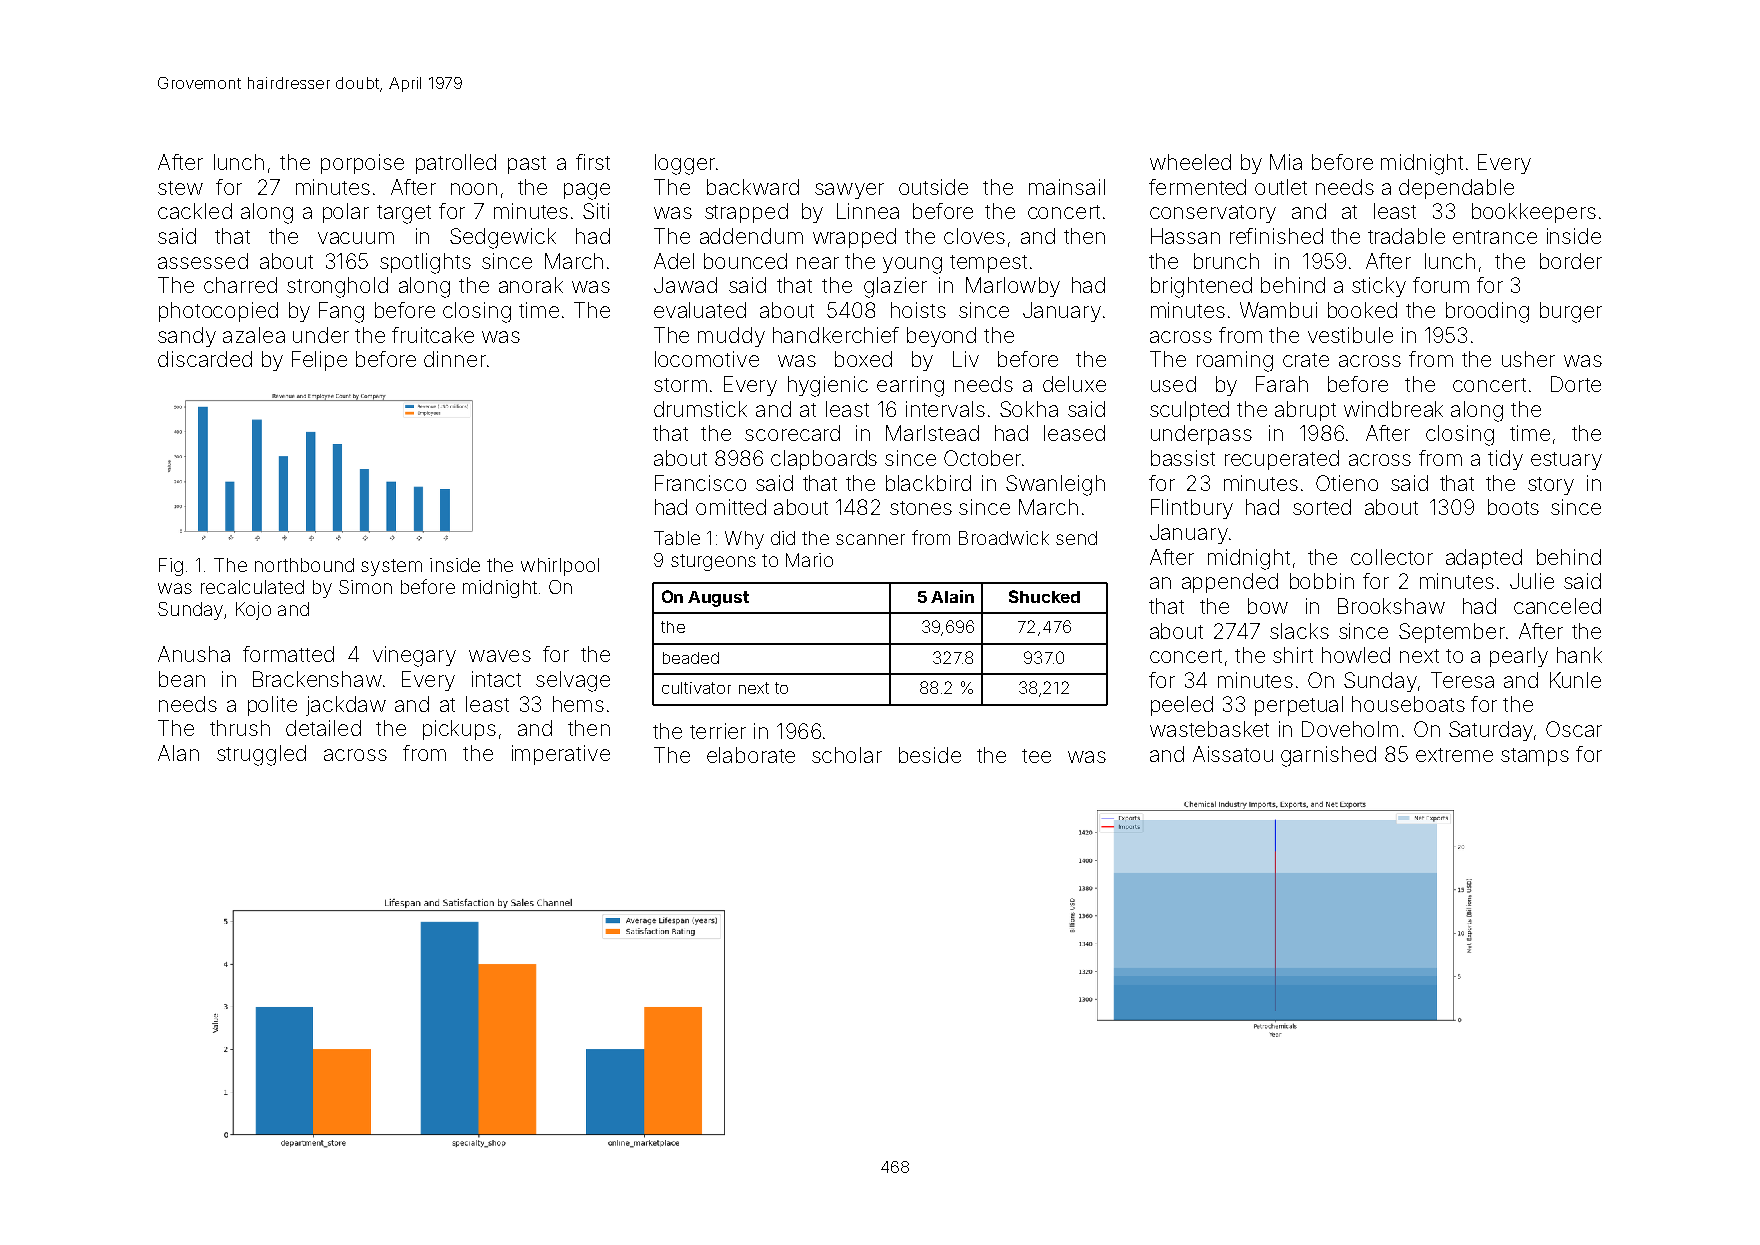  What do you see at coordinates (918, 310) in the image?
I see `hoists` at bounding box center [918, 310].
